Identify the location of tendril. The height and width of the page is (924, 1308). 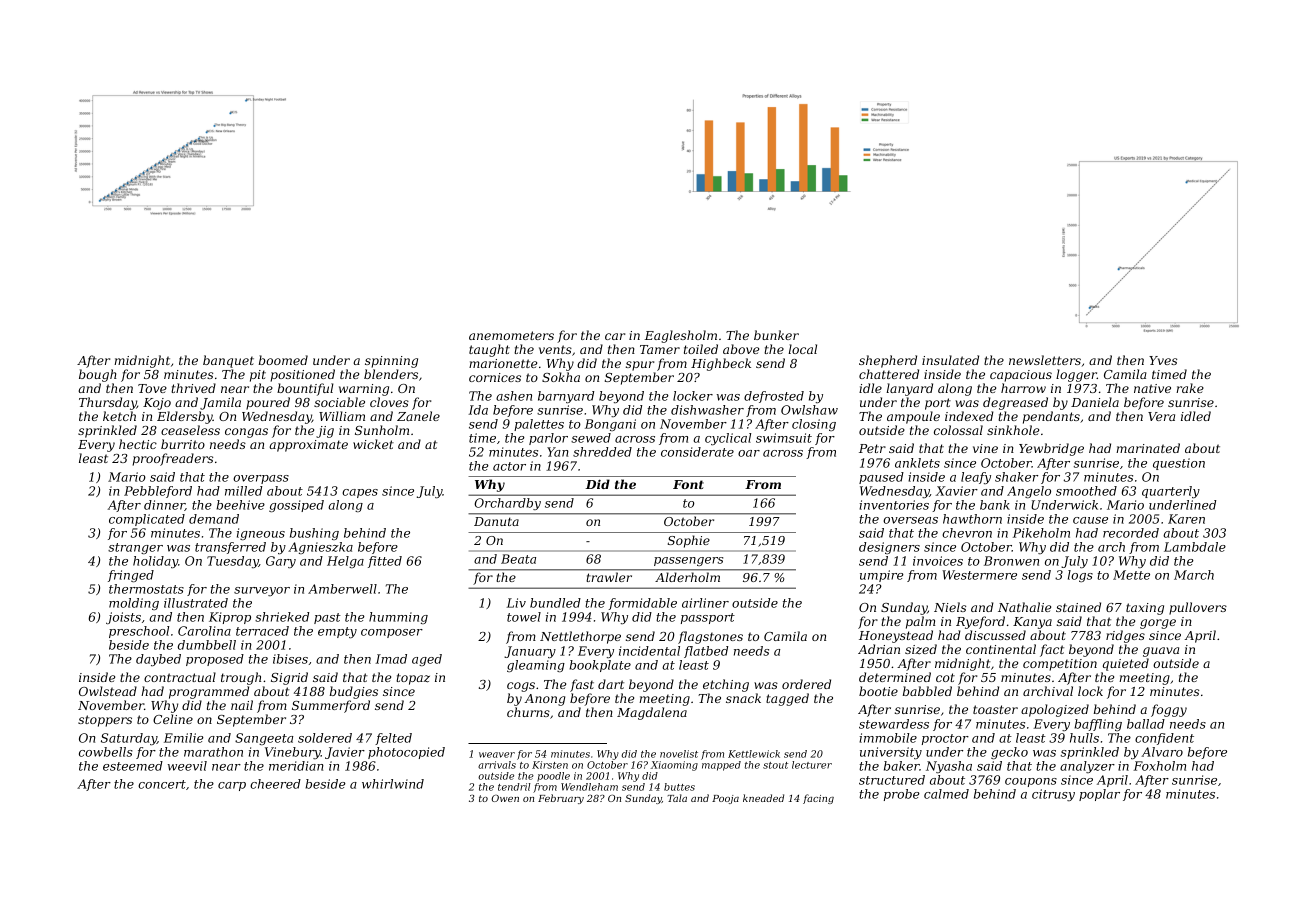
(514, 787).
